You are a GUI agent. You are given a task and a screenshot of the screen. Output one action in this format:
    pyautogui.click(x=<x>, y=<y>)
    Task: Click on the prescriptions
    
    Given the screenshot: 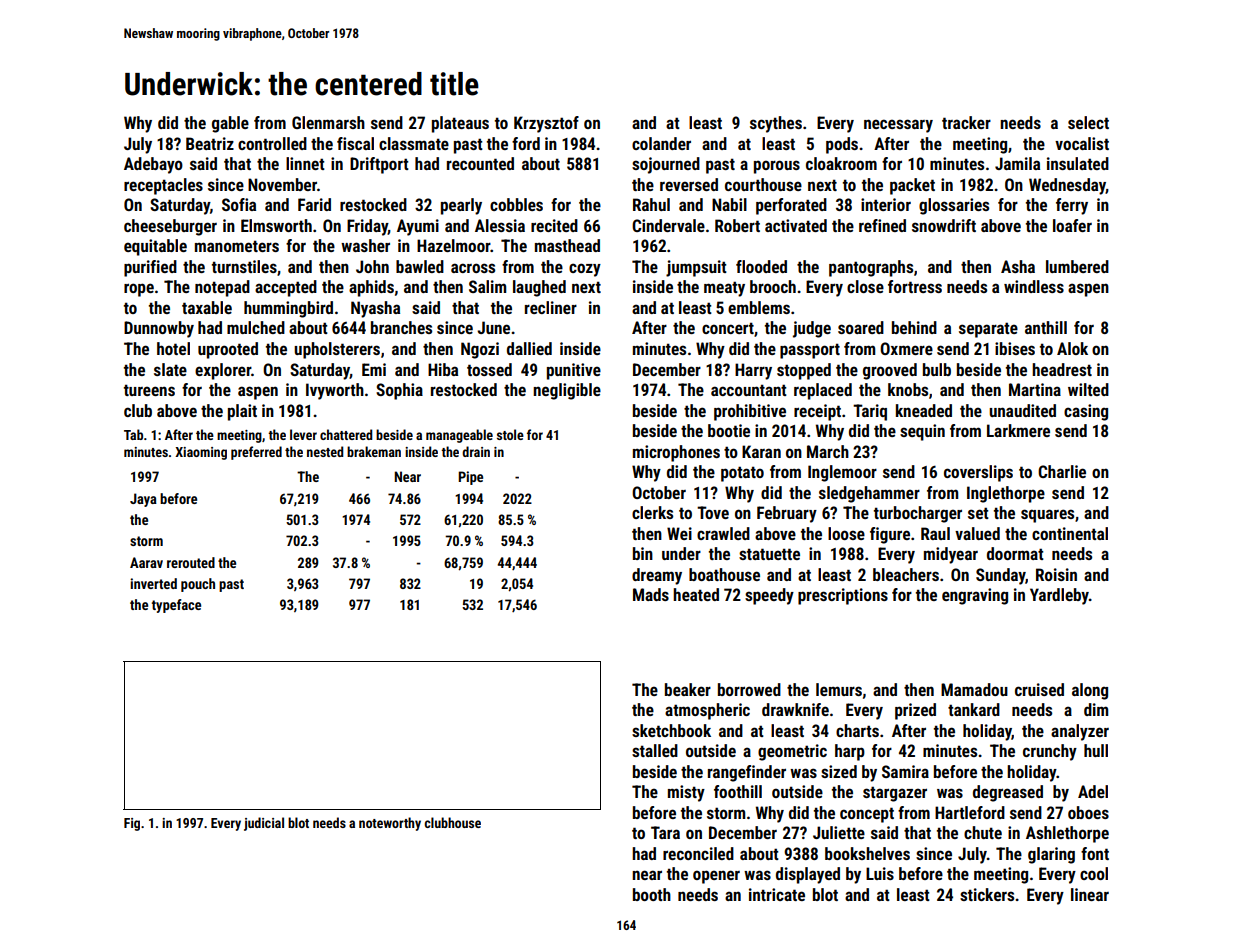 What is the action you would take?
    pyautogui.click(x=843, y=596)
